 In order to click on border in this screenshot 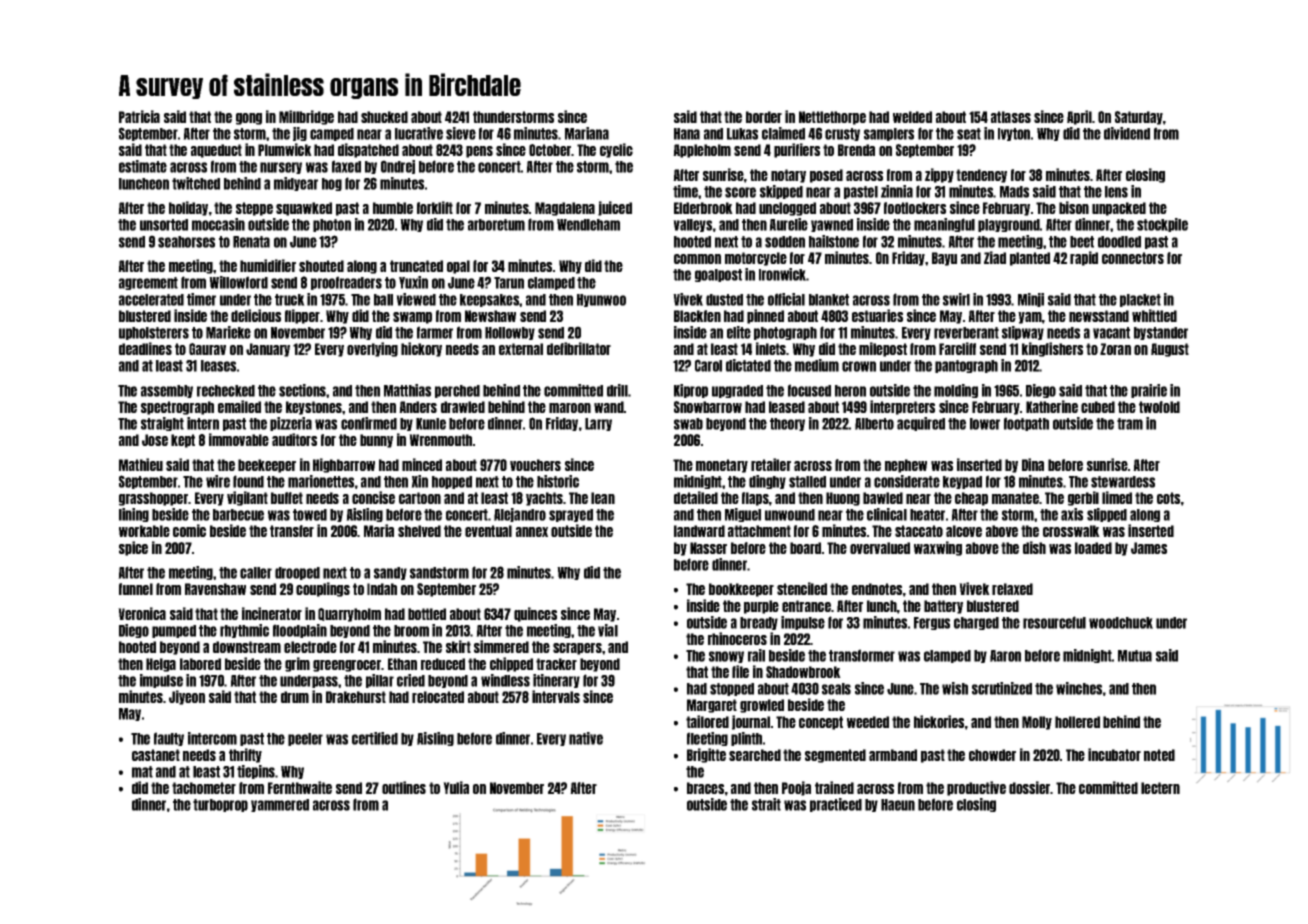, I will do `click(764, 117)`.
